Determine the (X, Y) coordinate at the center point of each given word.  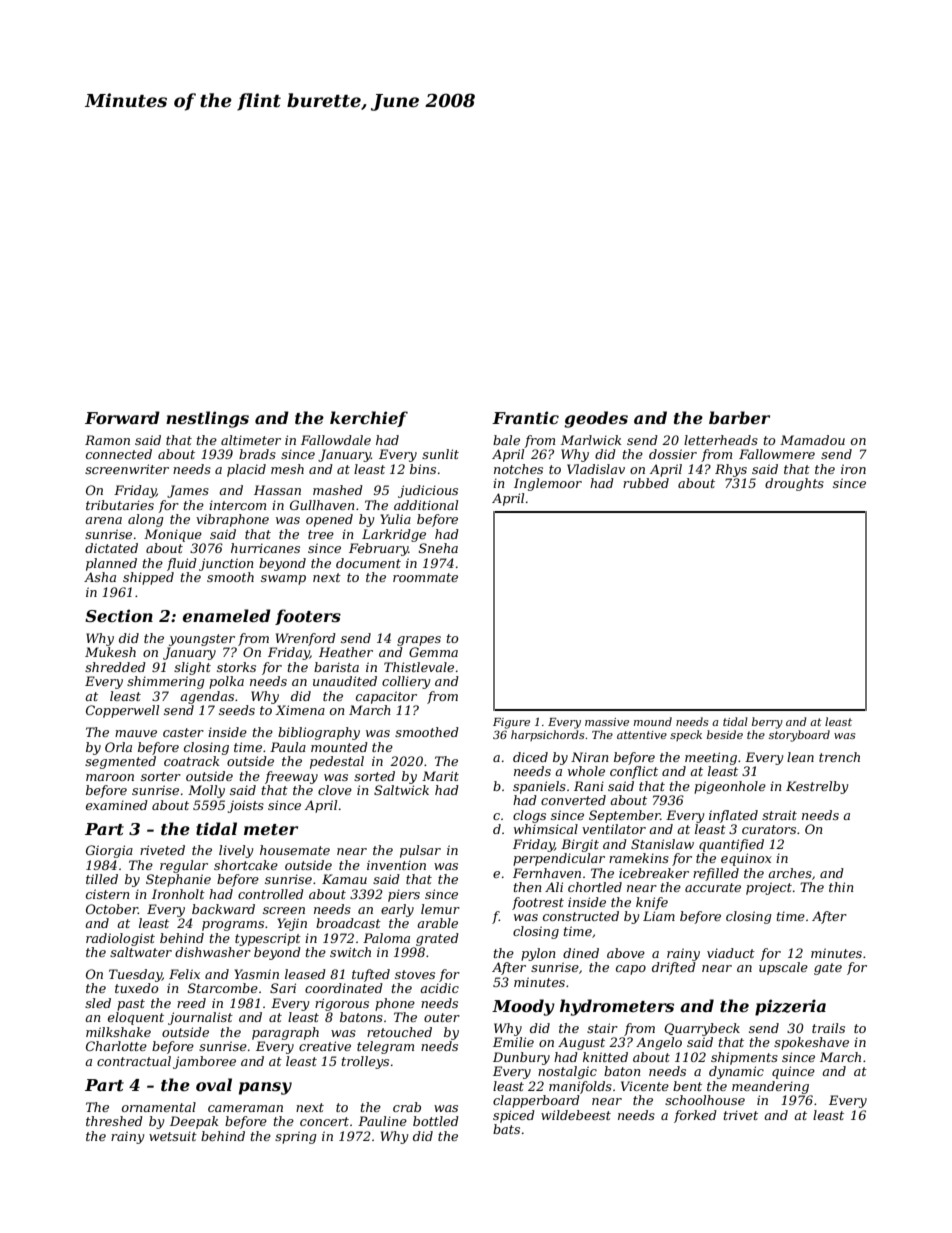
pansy (265, 1088)
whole (586, 771)
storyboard (799, 736)
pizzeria (790, 1007)
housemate (295, 850)
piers (404, 895)
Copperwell (122, 711)
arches (790, 873)
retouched (399, 1032)
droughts (794, 484)
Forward (122, 417)
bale (506, 440)
